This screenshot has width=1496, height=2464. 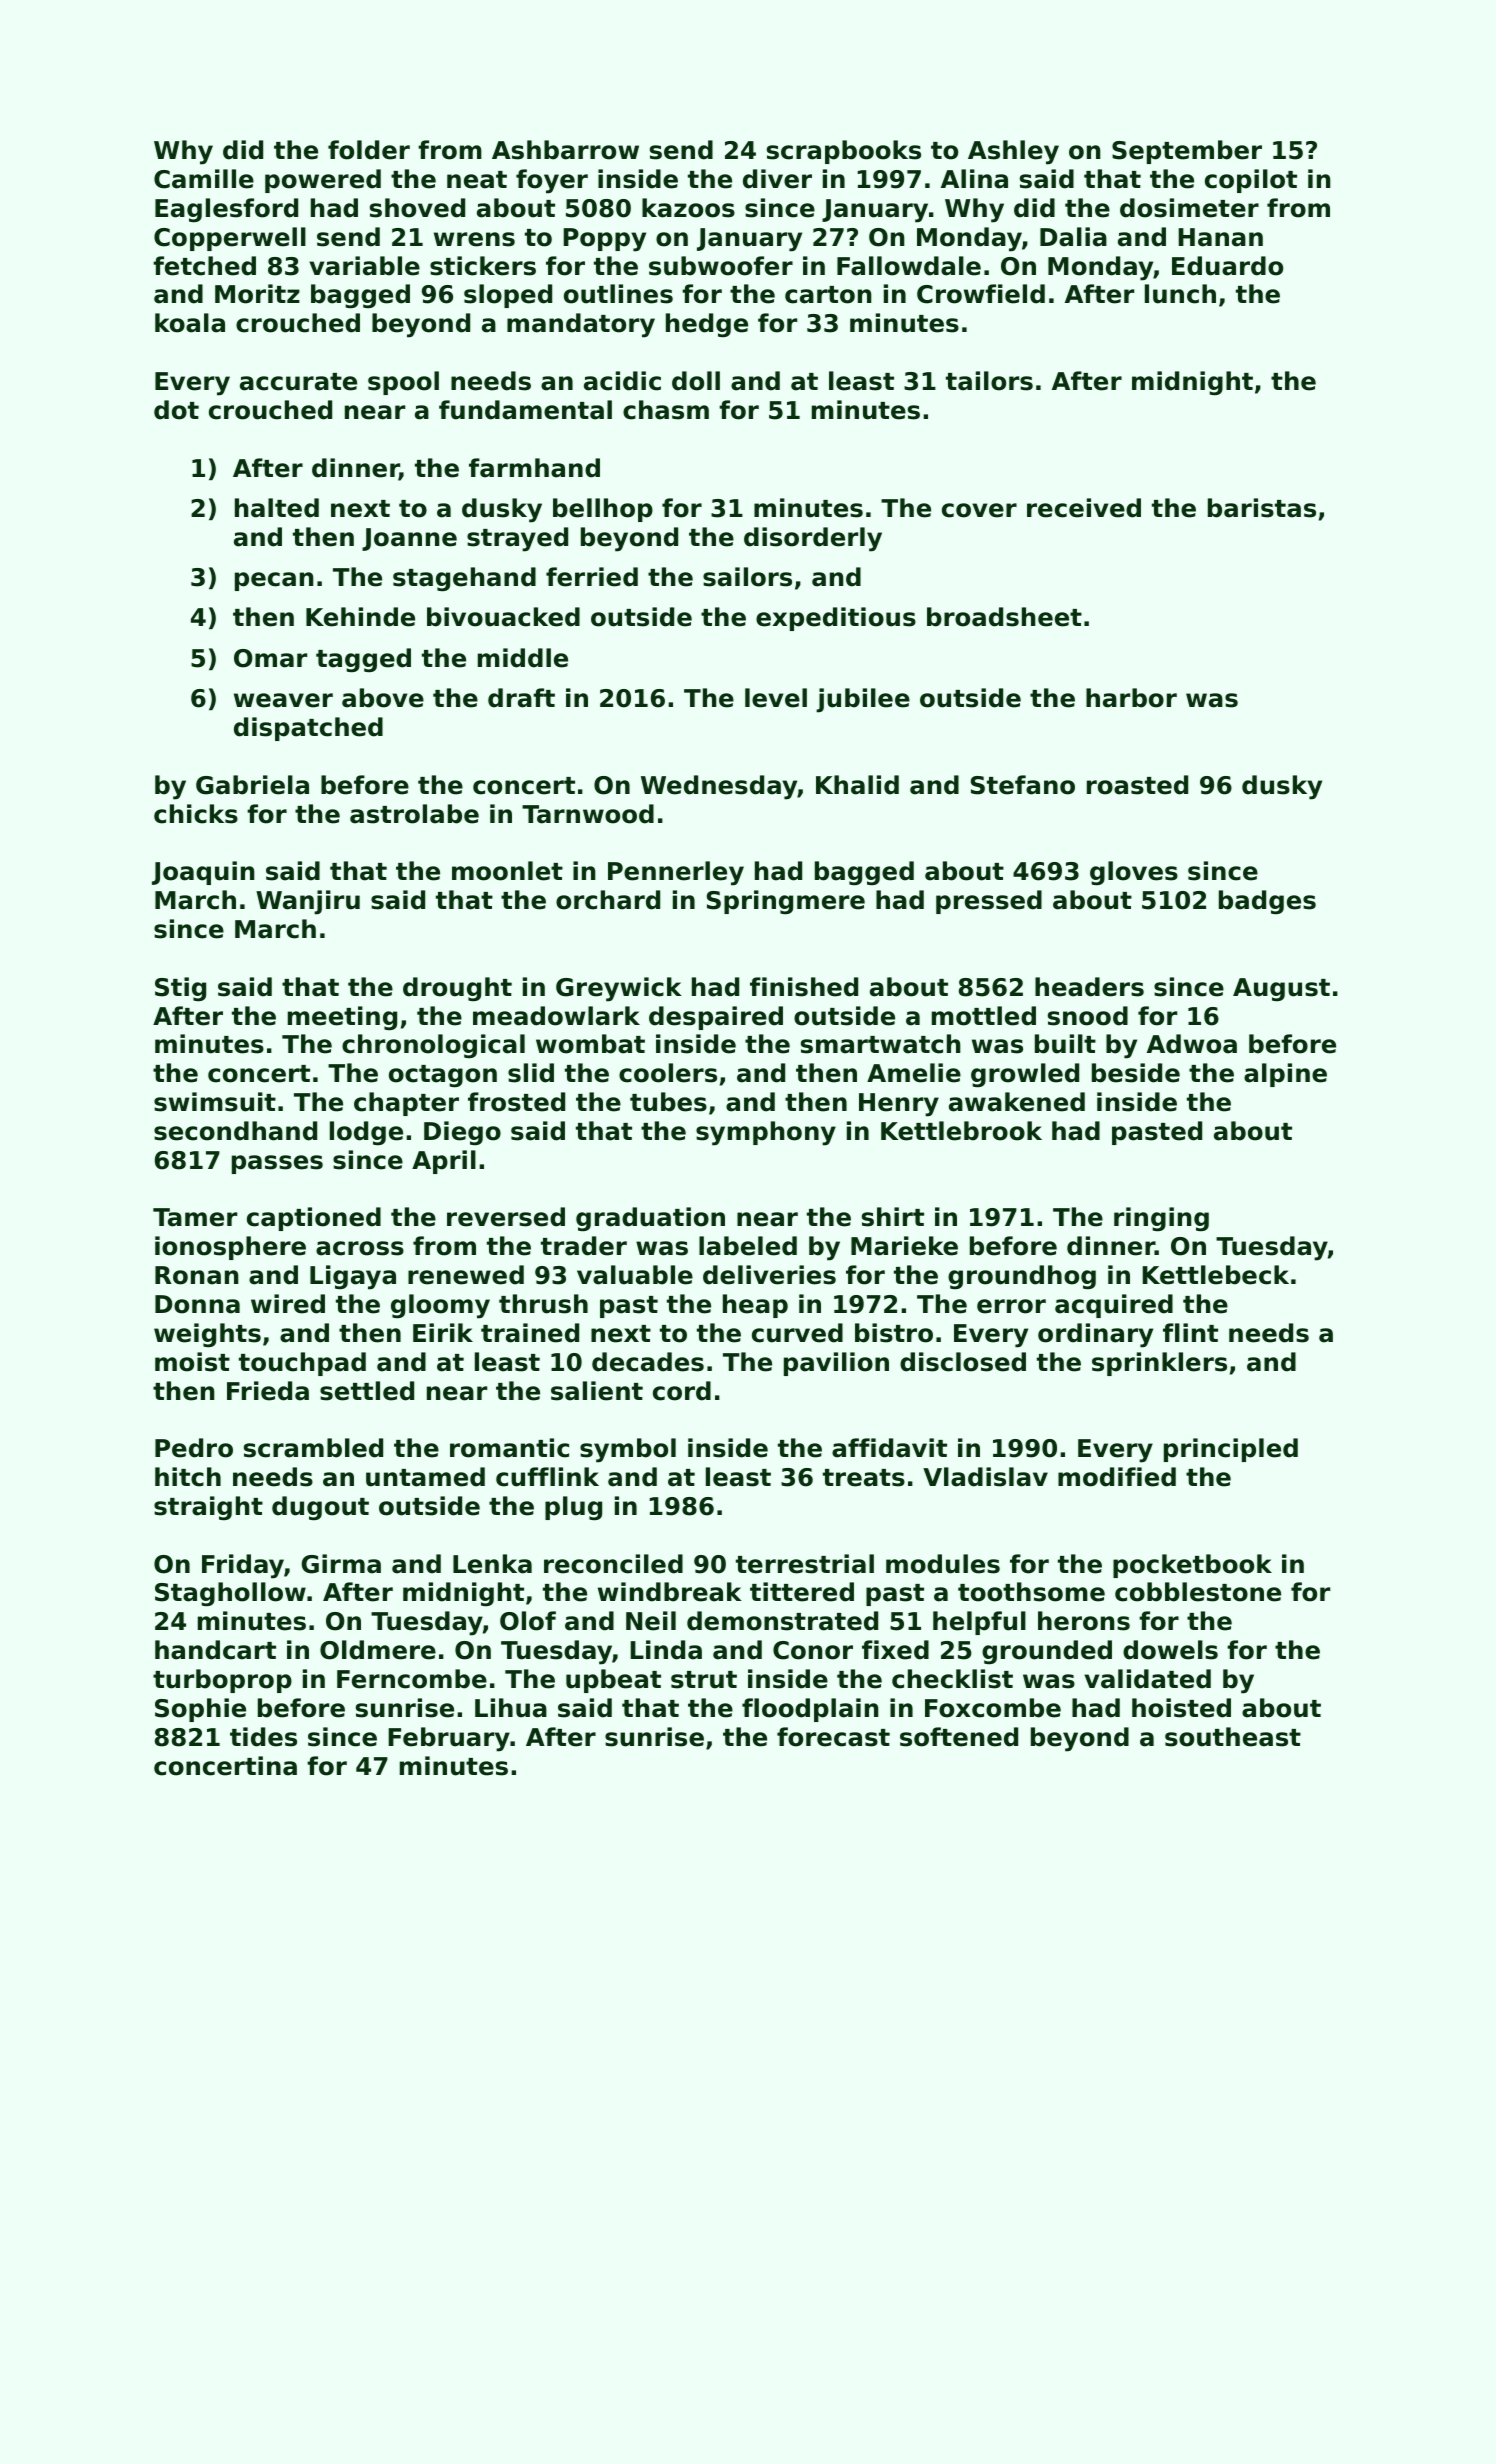 I want to click on disorderly, so click(x=813, y=539).
